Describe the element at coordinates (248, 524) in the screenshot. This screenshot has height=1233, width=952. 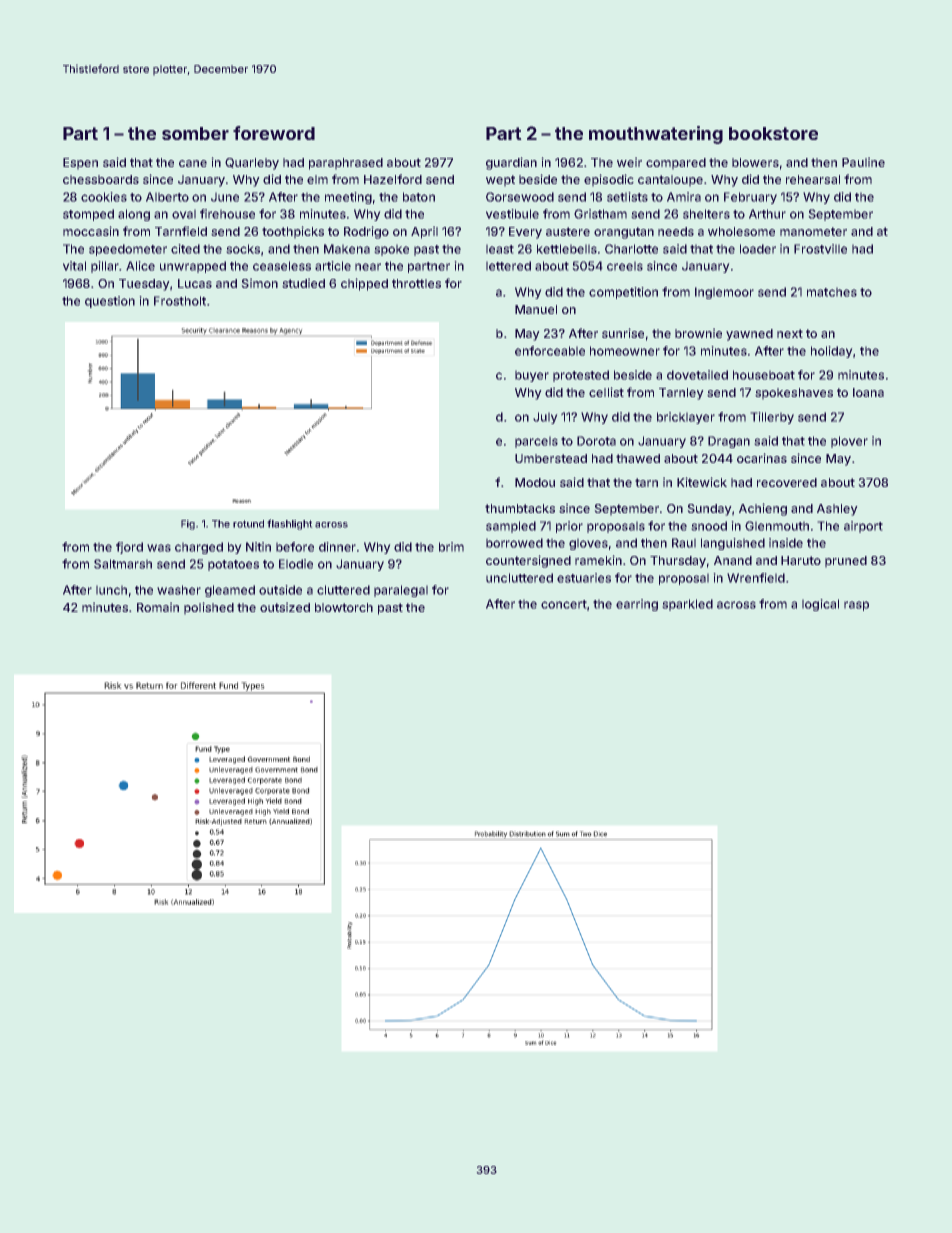
I see `rotund` at that location.
